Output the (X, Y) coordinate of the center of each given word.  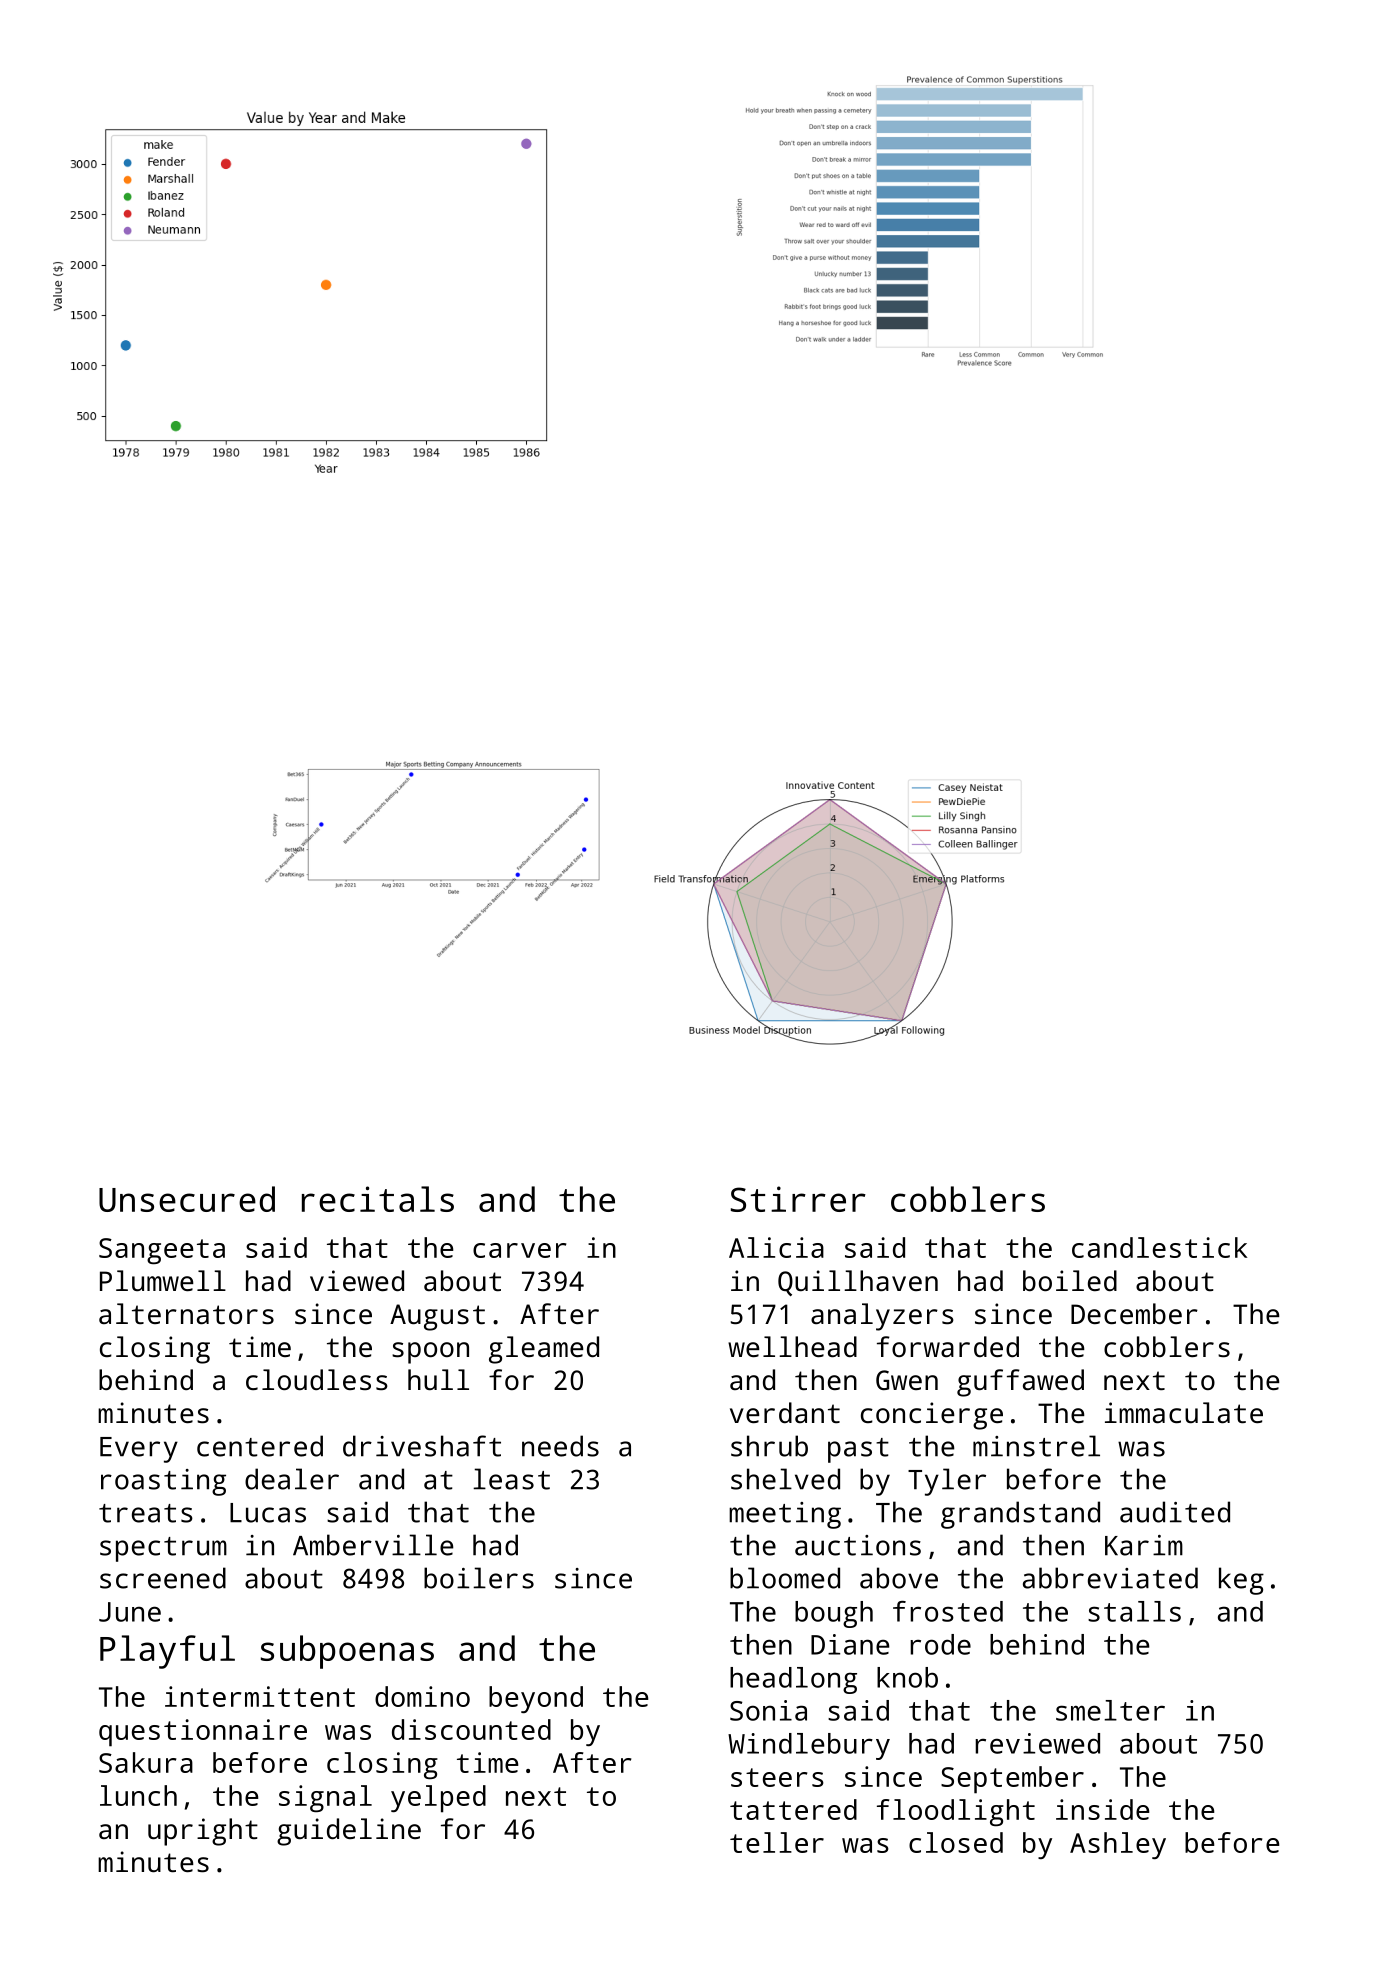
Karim (1144, 1545)
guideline (349, 1832)
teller (777, 1842)
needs (560, 1446)
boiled (1070, 1280)
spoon (430, 1353)
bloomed (785, 1578)
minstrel (1036, 1446)
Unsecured (187, 1199)
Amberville (373, 1545)
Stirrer (798, 1199)
